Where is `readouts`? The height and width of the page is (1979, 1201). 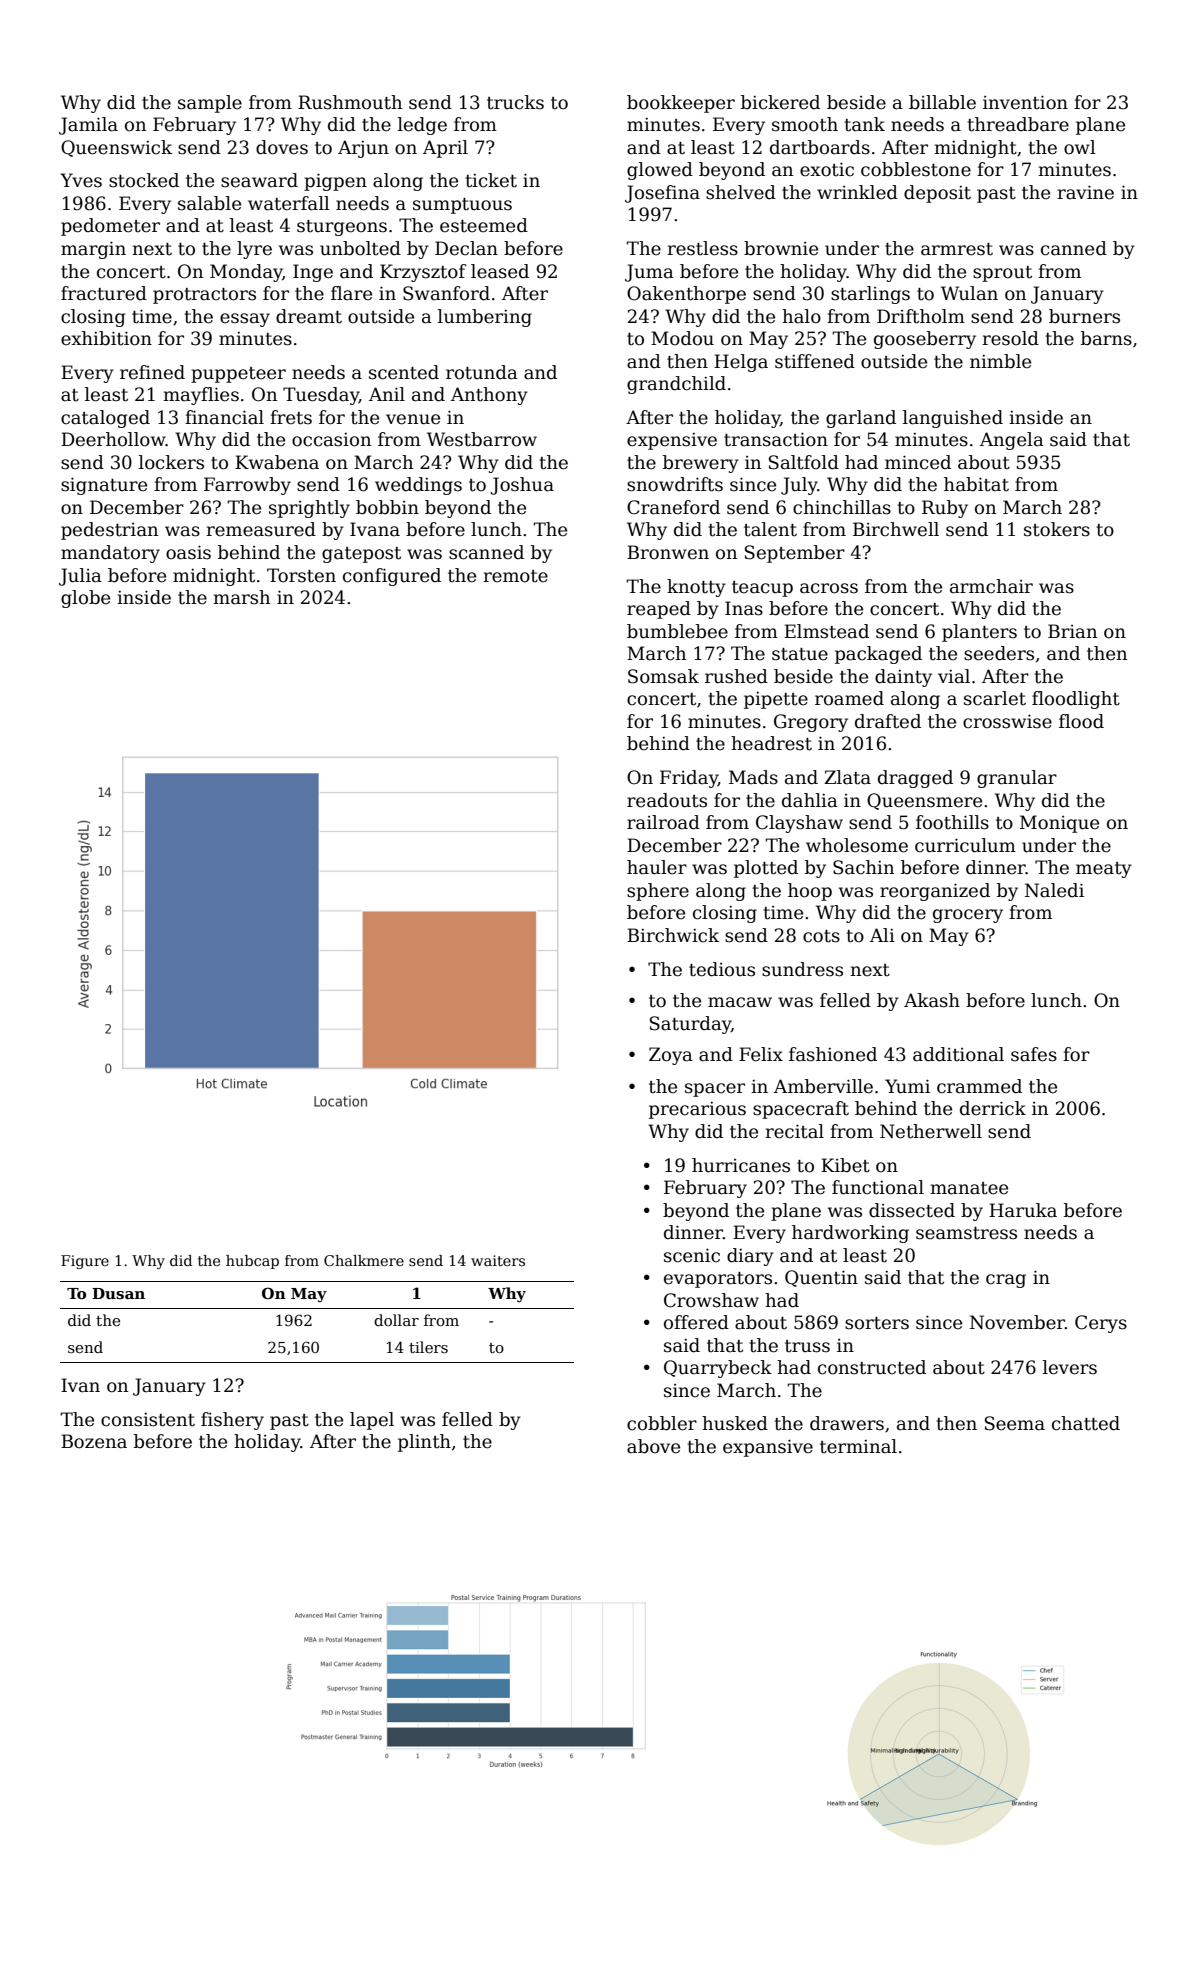
readouts is located at coordinates (667, 800).
